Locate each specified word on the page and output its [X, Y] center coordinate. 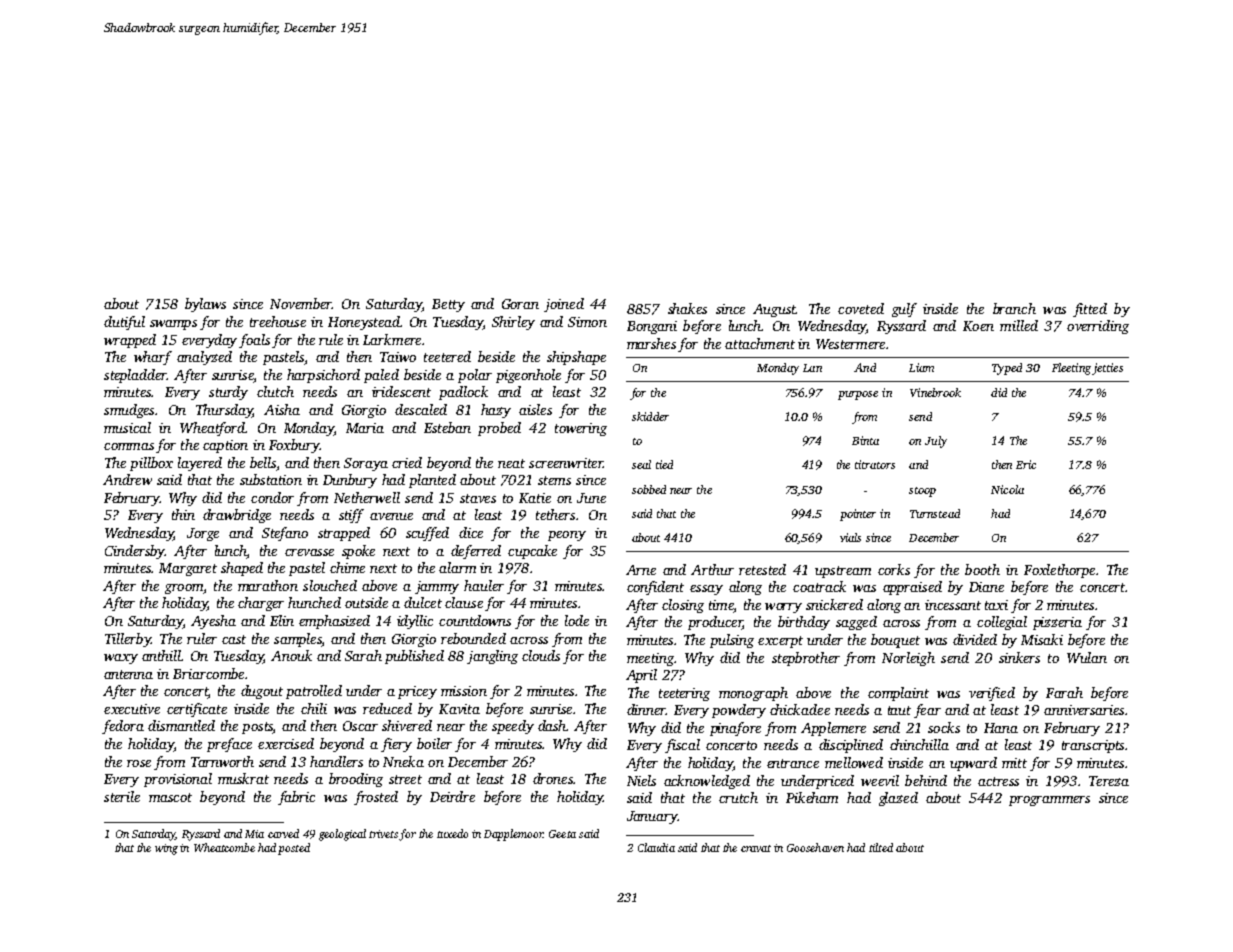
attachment [760, 343]
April [641, 676]
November [301, 303]
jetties [1107, 369]
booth [982, 569]
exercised [286, 743]
